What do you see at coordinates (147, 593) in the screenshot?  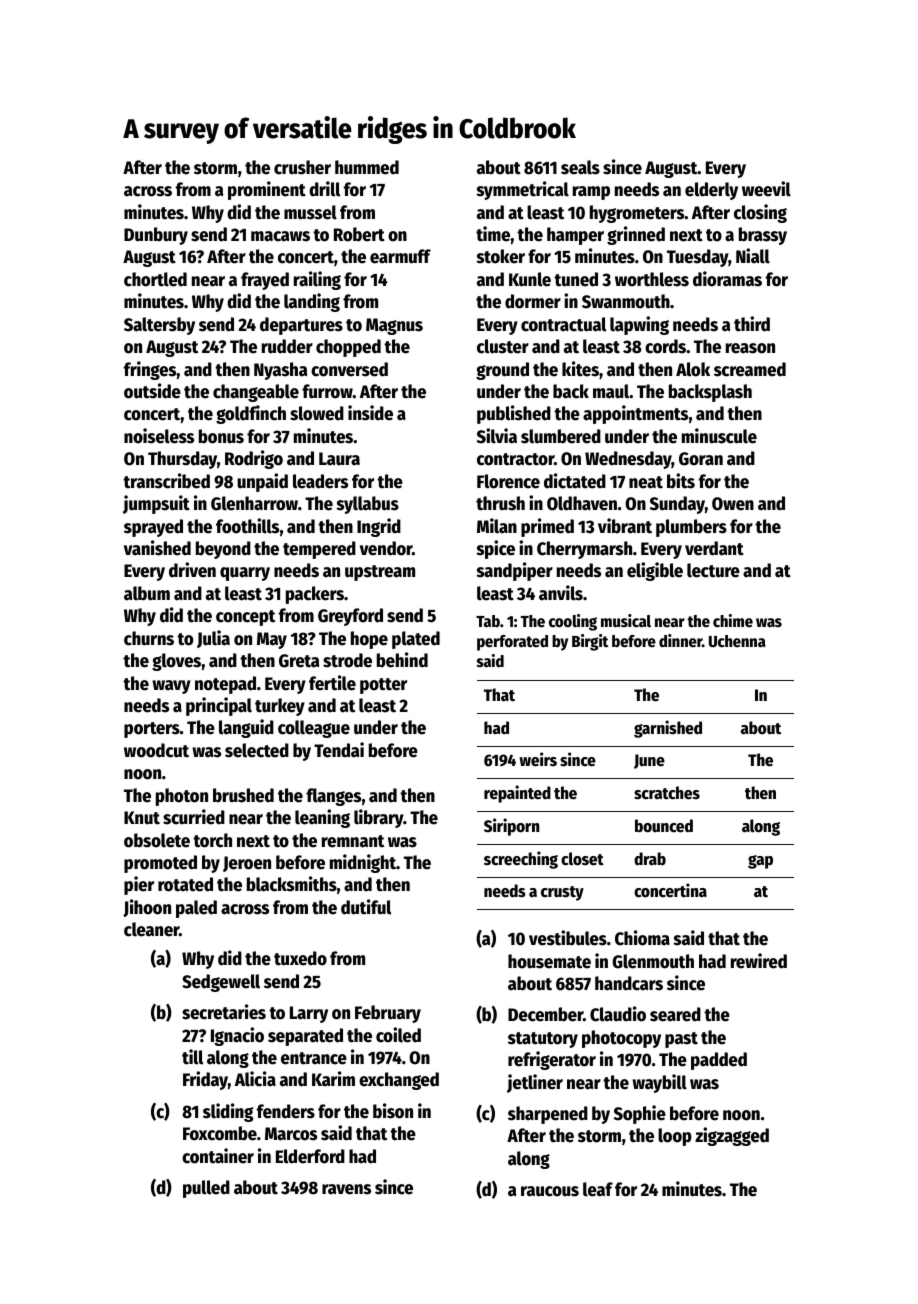 I see `album` at bounding box center [147, 593].
